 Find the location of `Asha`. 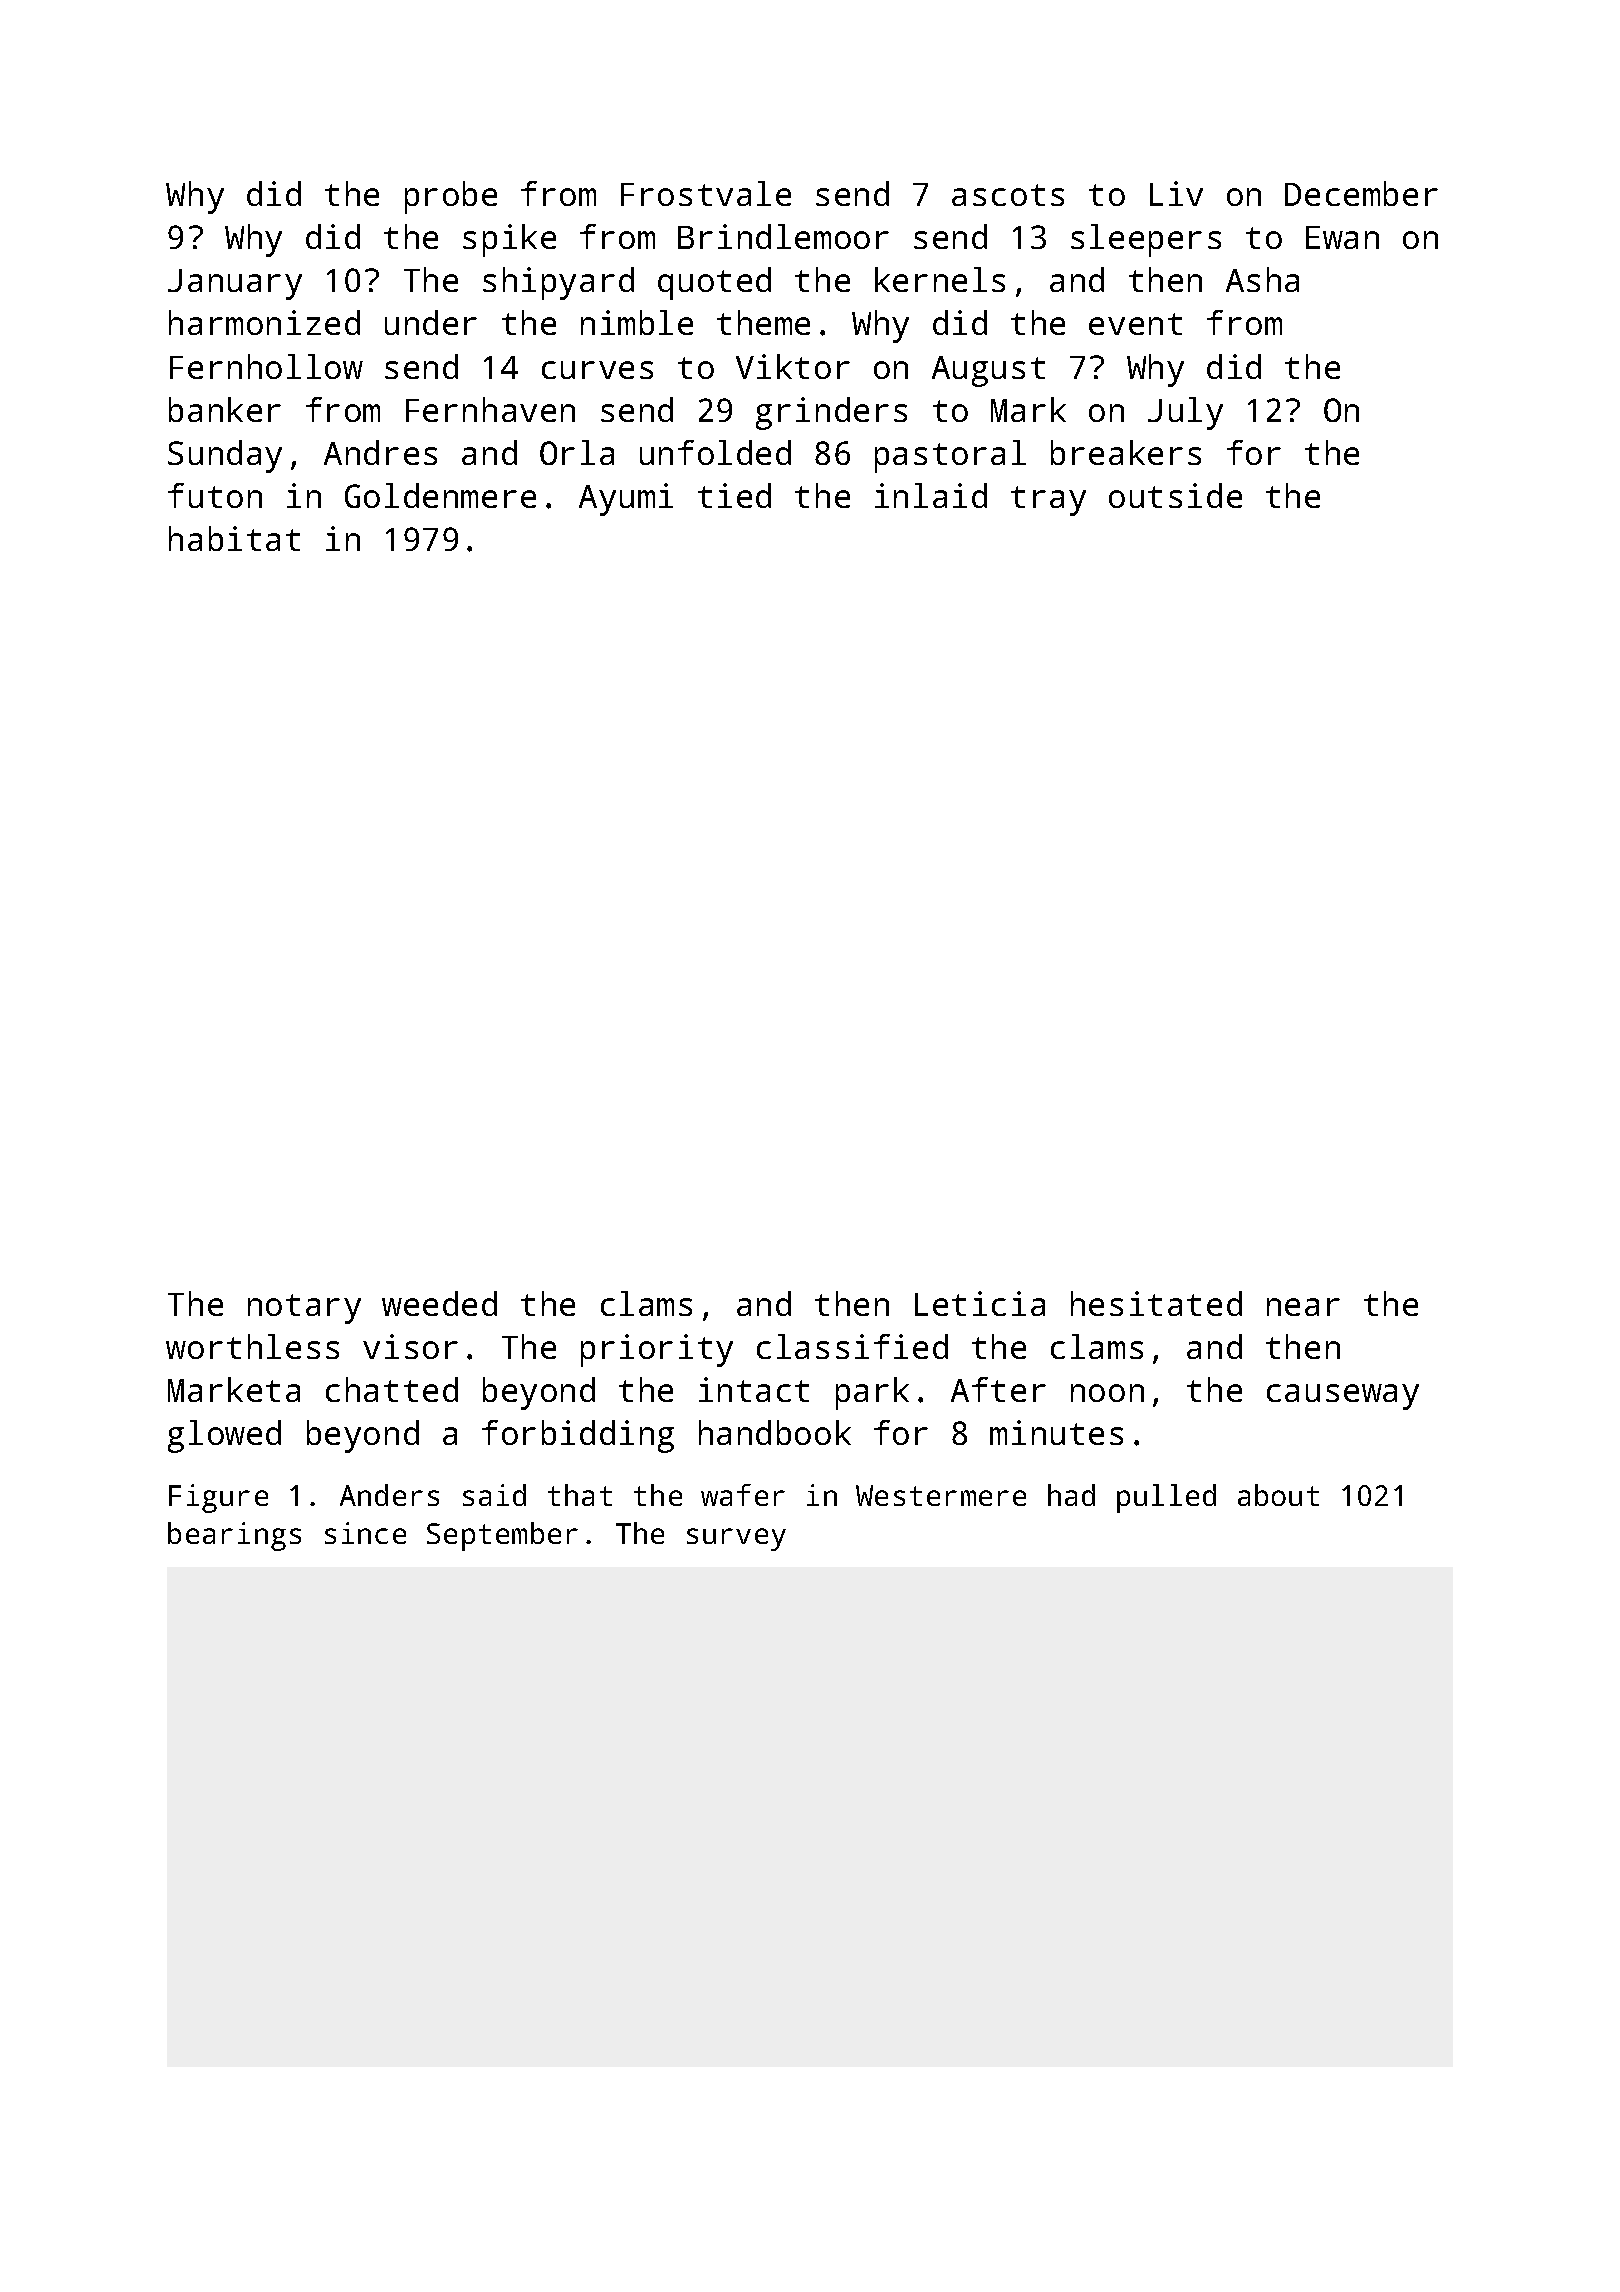

Asha is located at coordinates (1262, 279).
